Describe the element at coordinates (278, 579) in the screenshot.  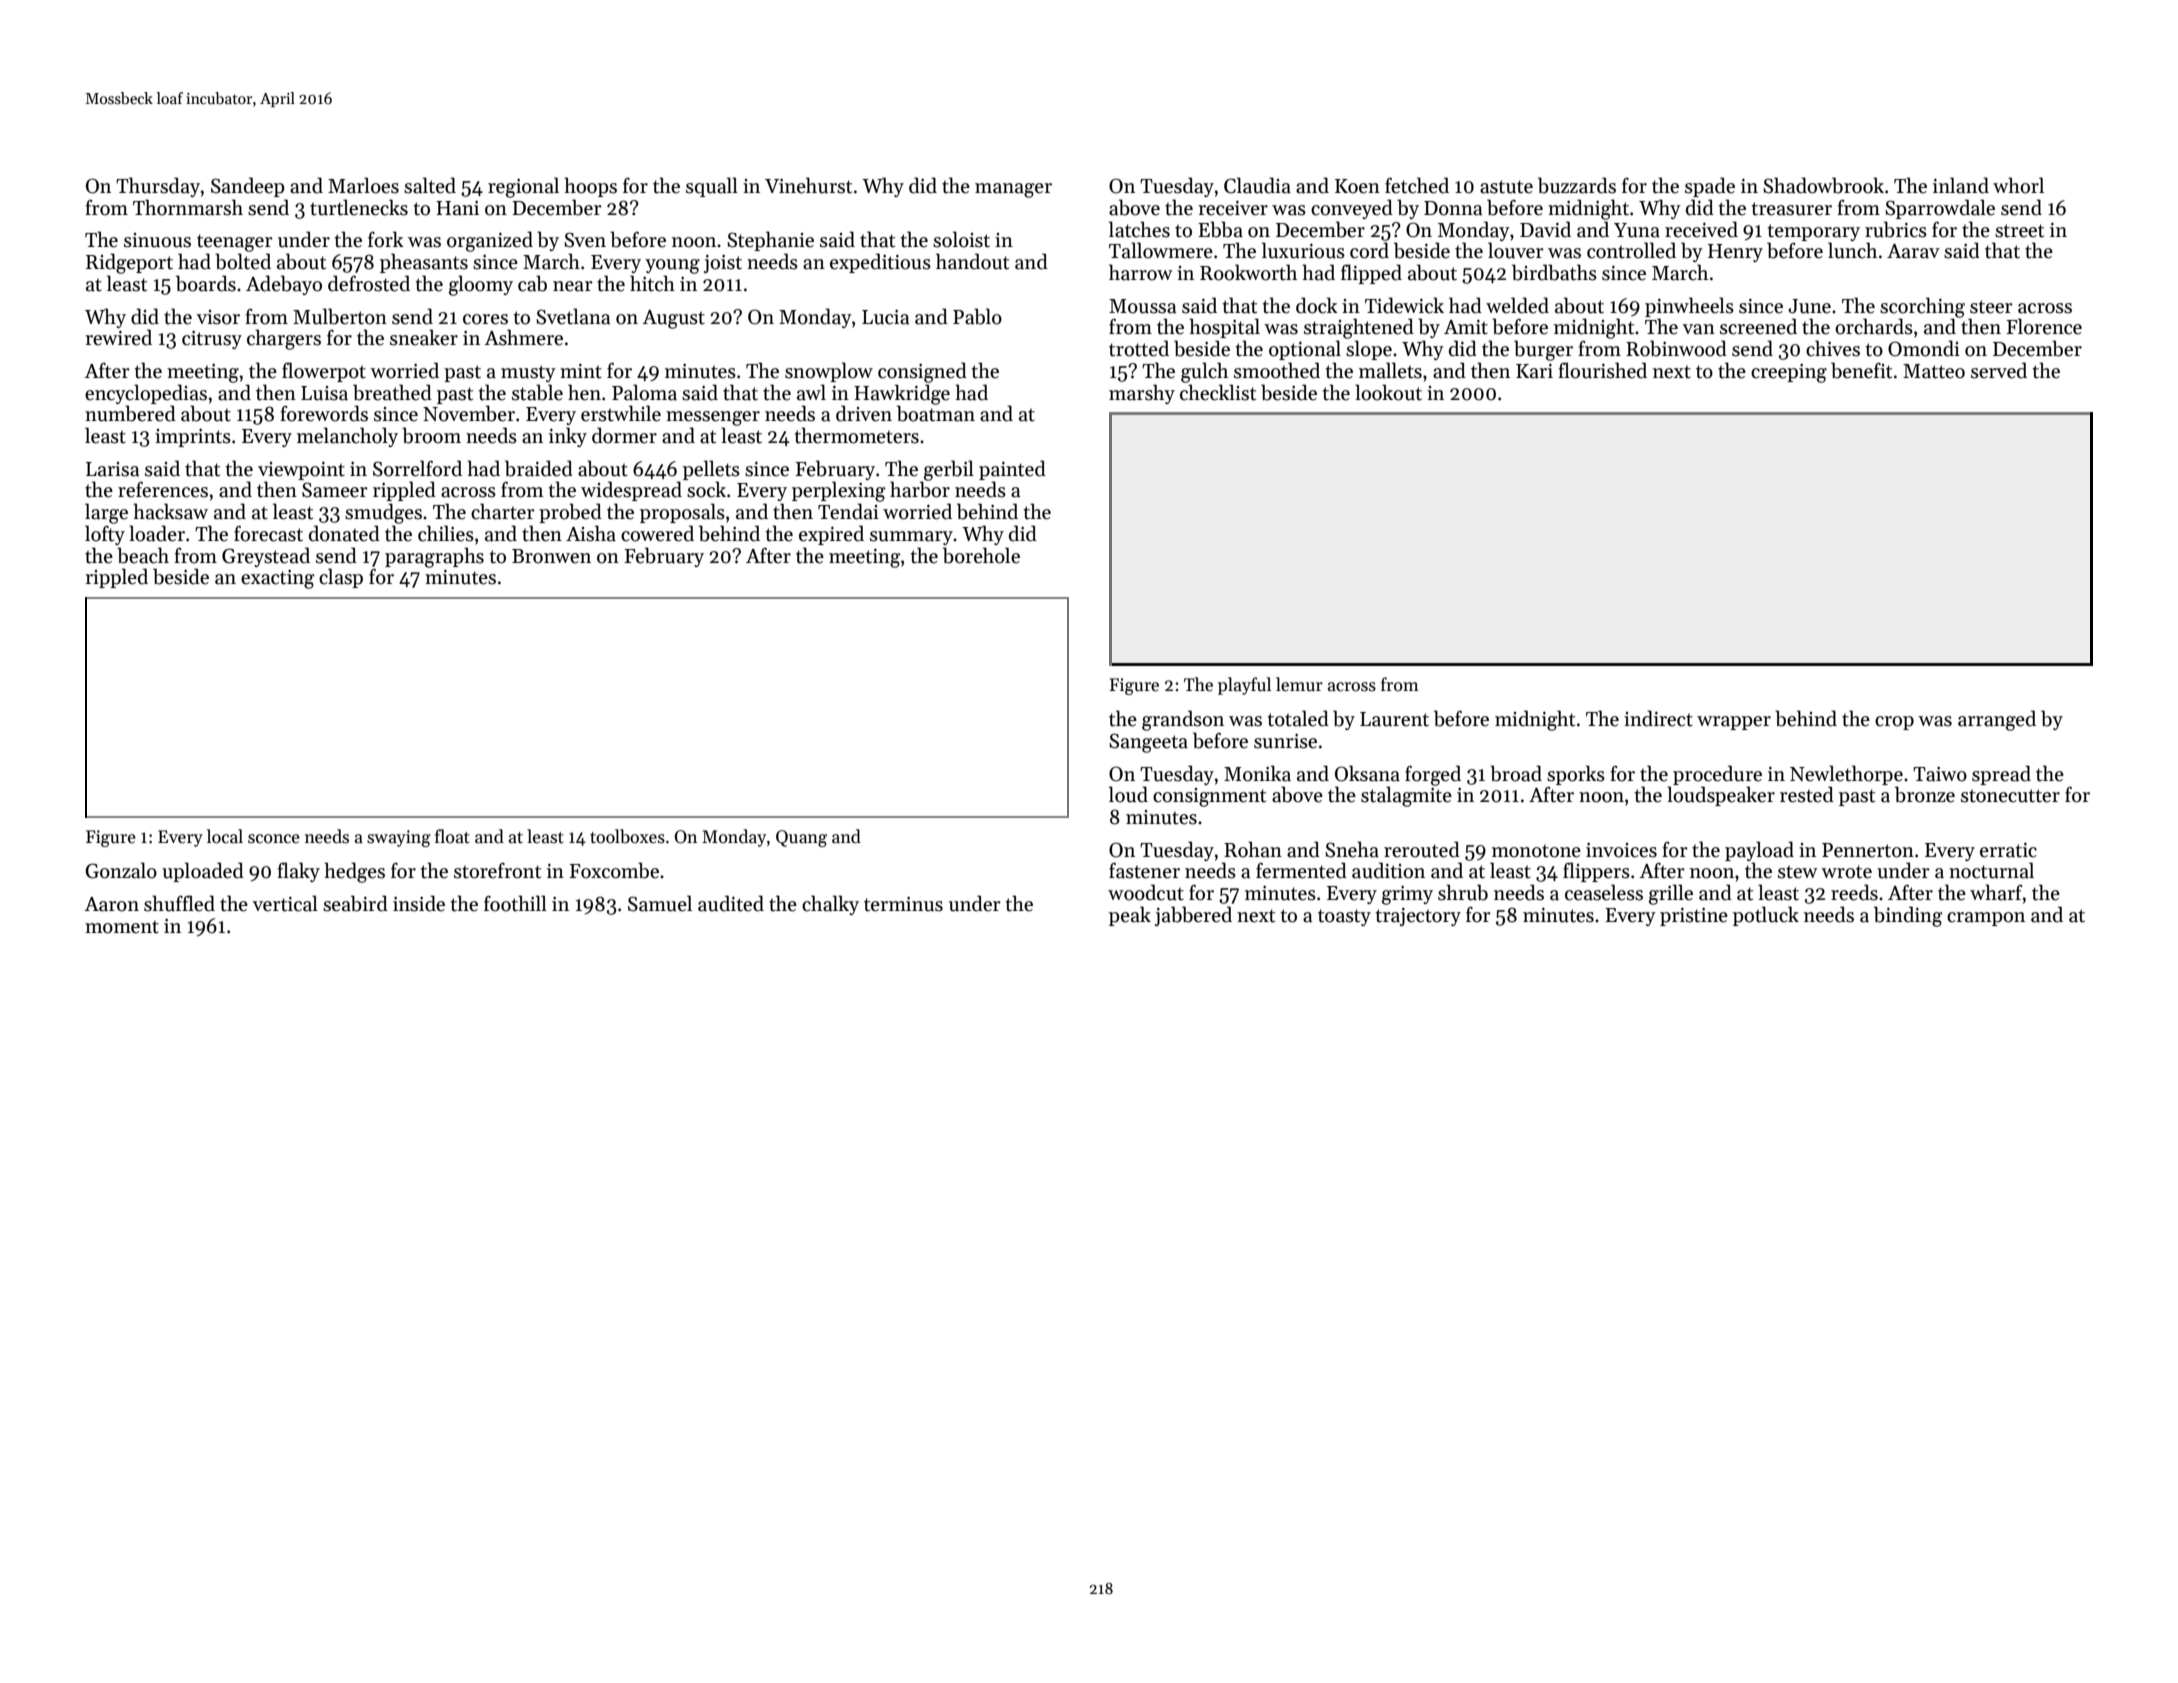
I see `exacting` at that location.
